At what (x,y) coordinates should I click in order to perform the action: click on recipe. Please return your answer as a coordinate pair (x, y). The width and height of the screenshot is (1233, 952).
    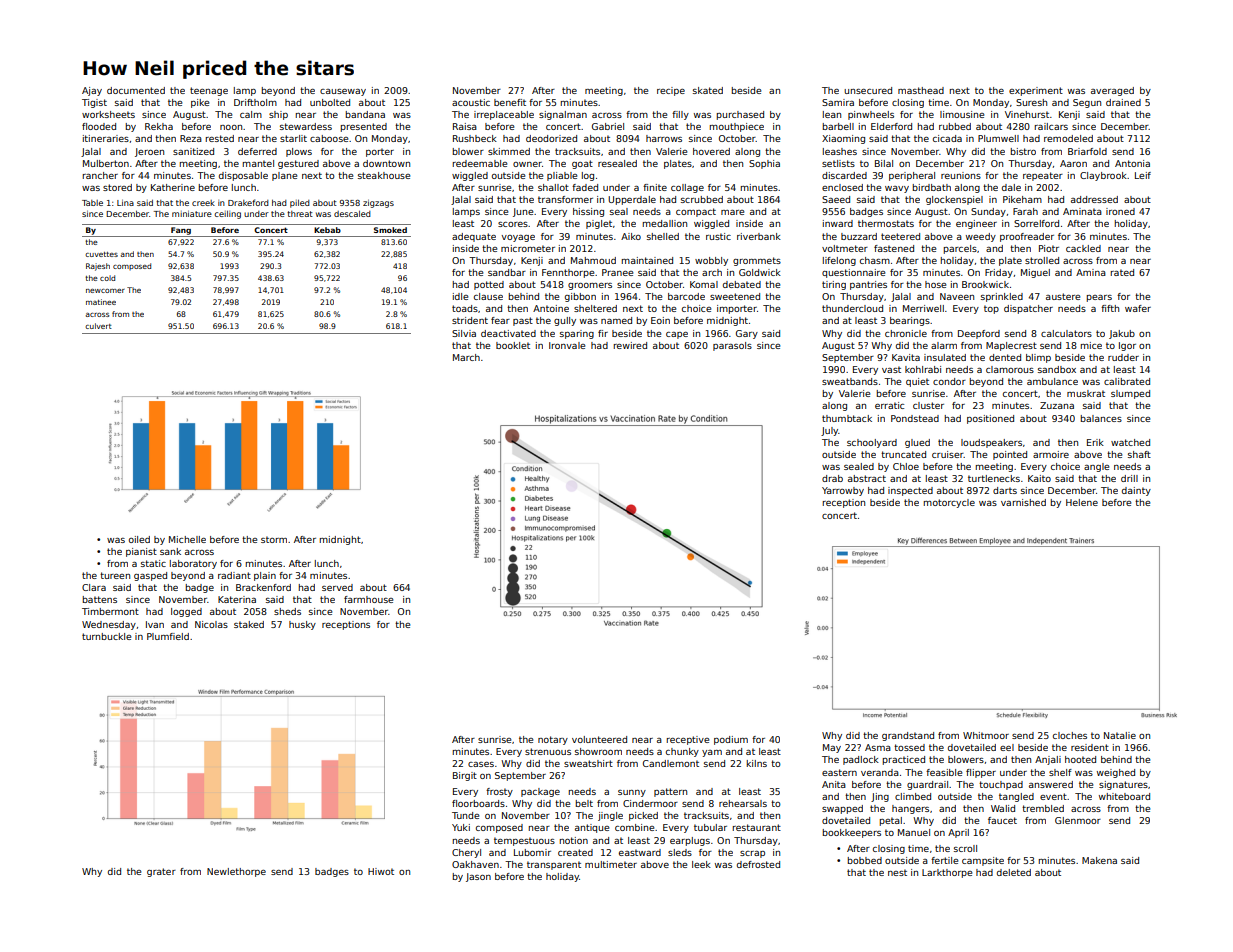
    Looking at the image, I should click on (671, 91).
